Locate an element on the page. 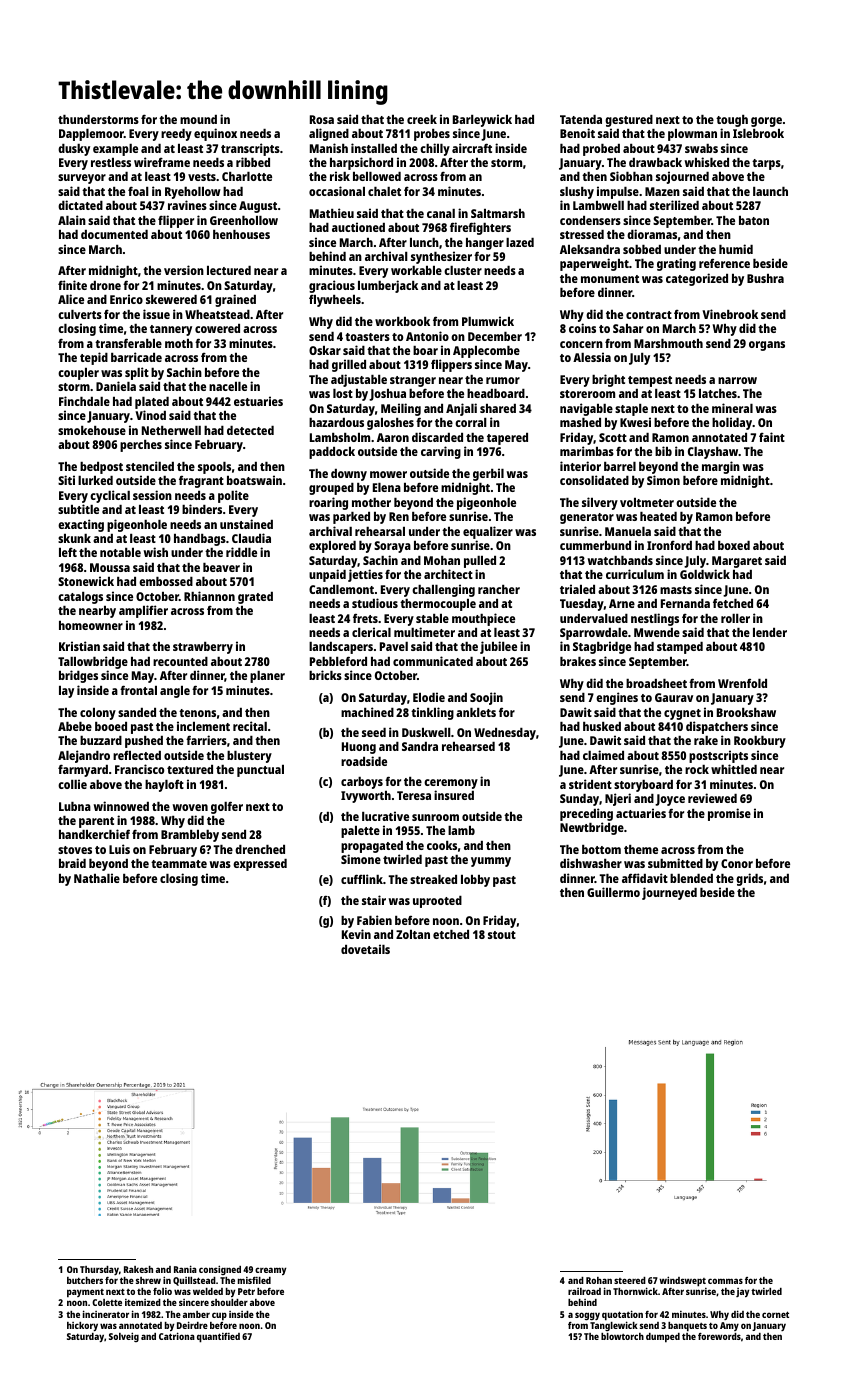 The image size is (849, 1400). categorized is located at coordinates (697, 279).
